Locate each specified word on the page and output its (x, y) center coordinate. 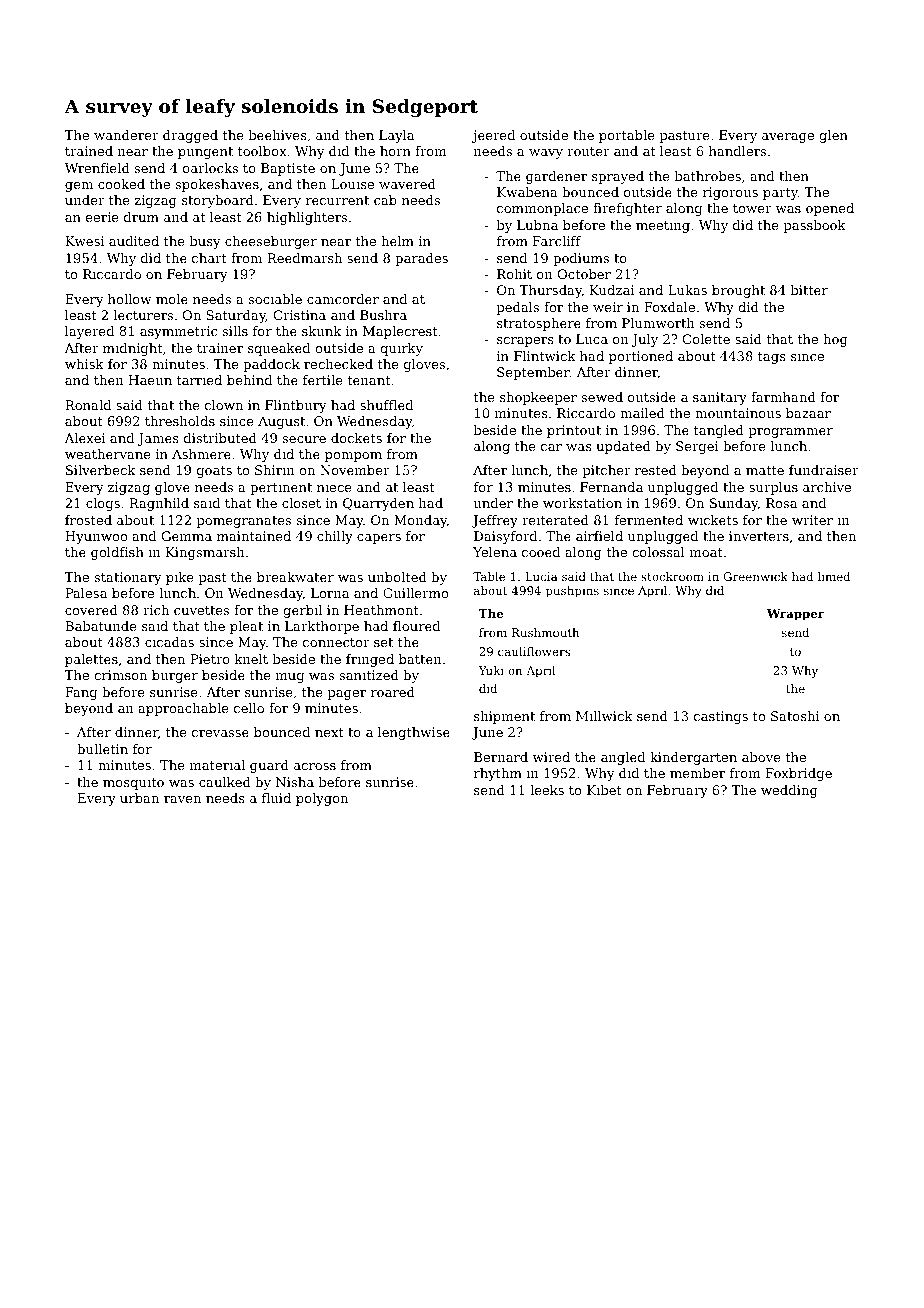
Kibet (604, 790)
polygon (322, 799)
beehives (277, 135)
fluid (276, 798)
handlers (737, 151)
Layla (396, 136)
